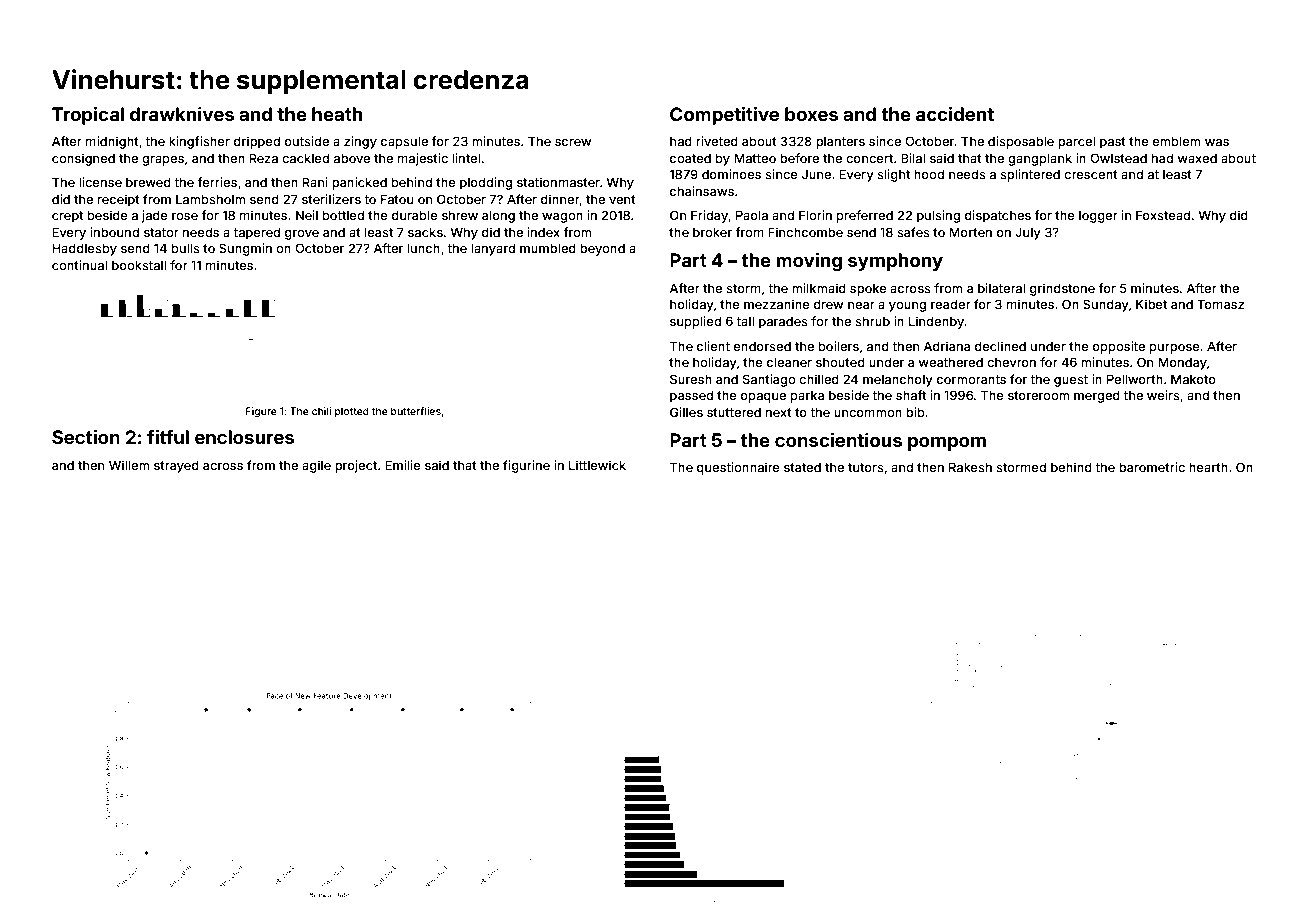 The height and width of the screenshot is (924, 1308). Describe the element at coordinates (168, 437) in the screenshot. I see `fitful` at that location.
